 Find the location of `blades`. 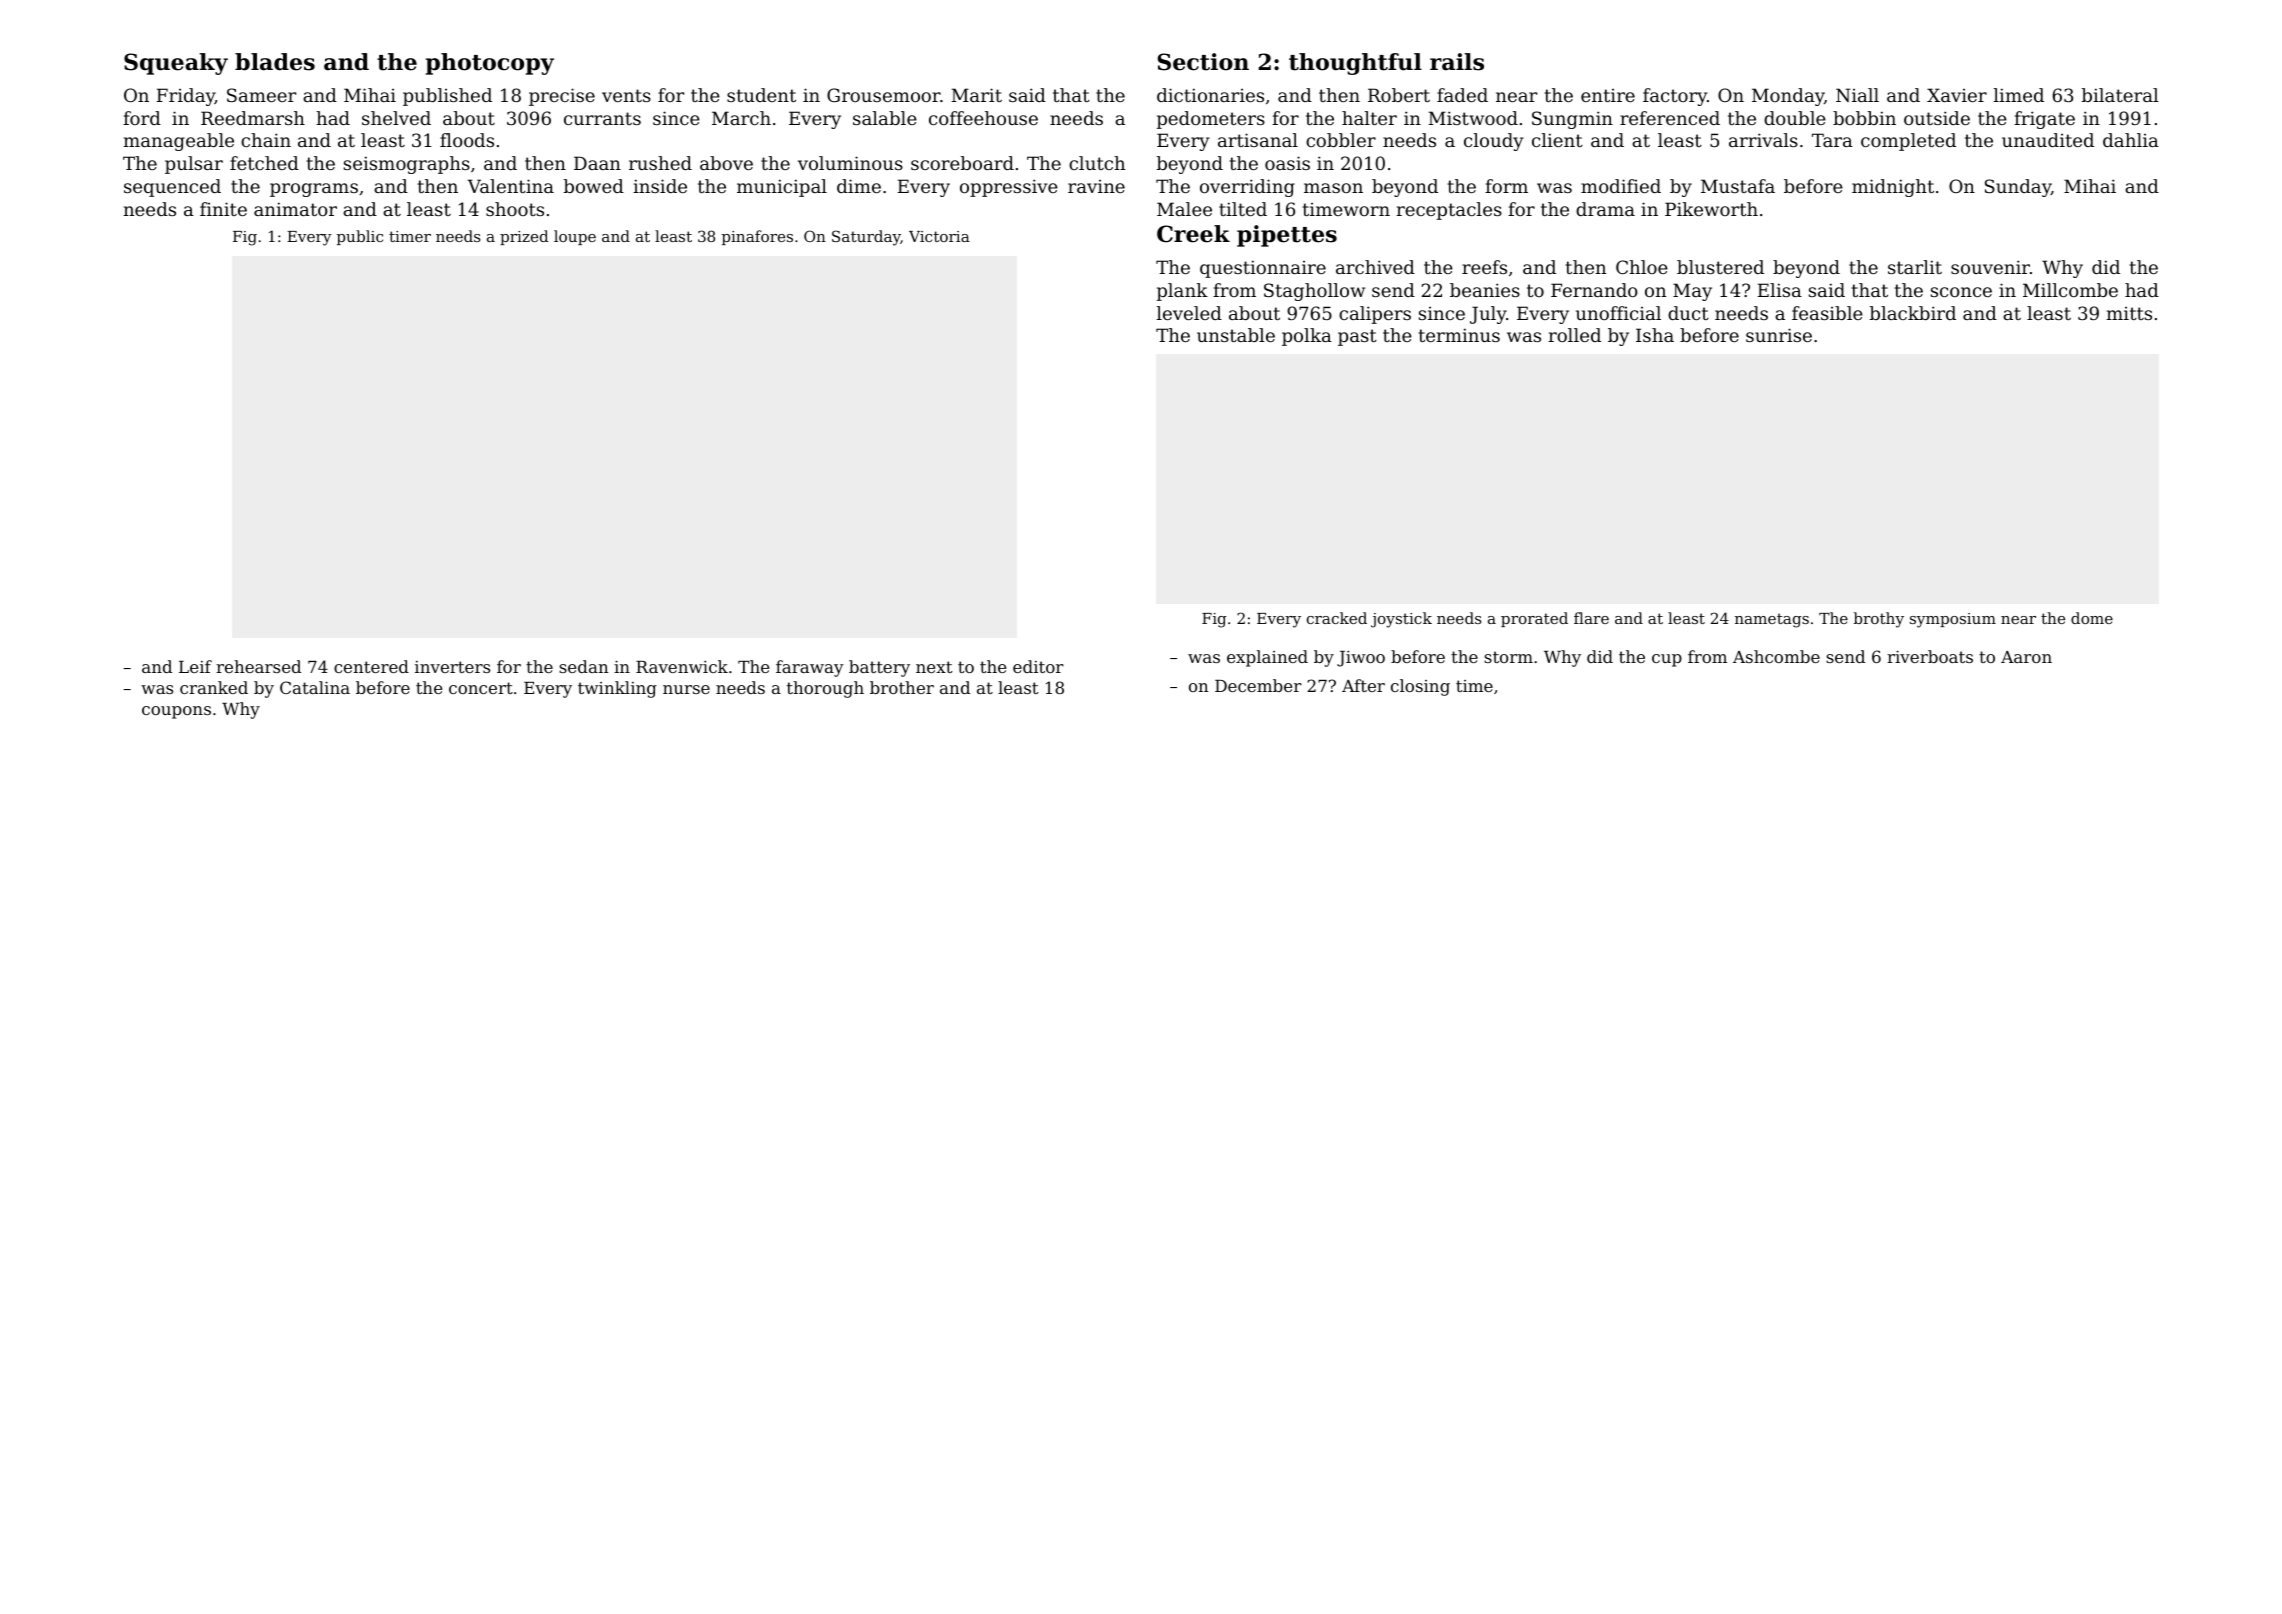

blades is located at coordinates (275, 62).
